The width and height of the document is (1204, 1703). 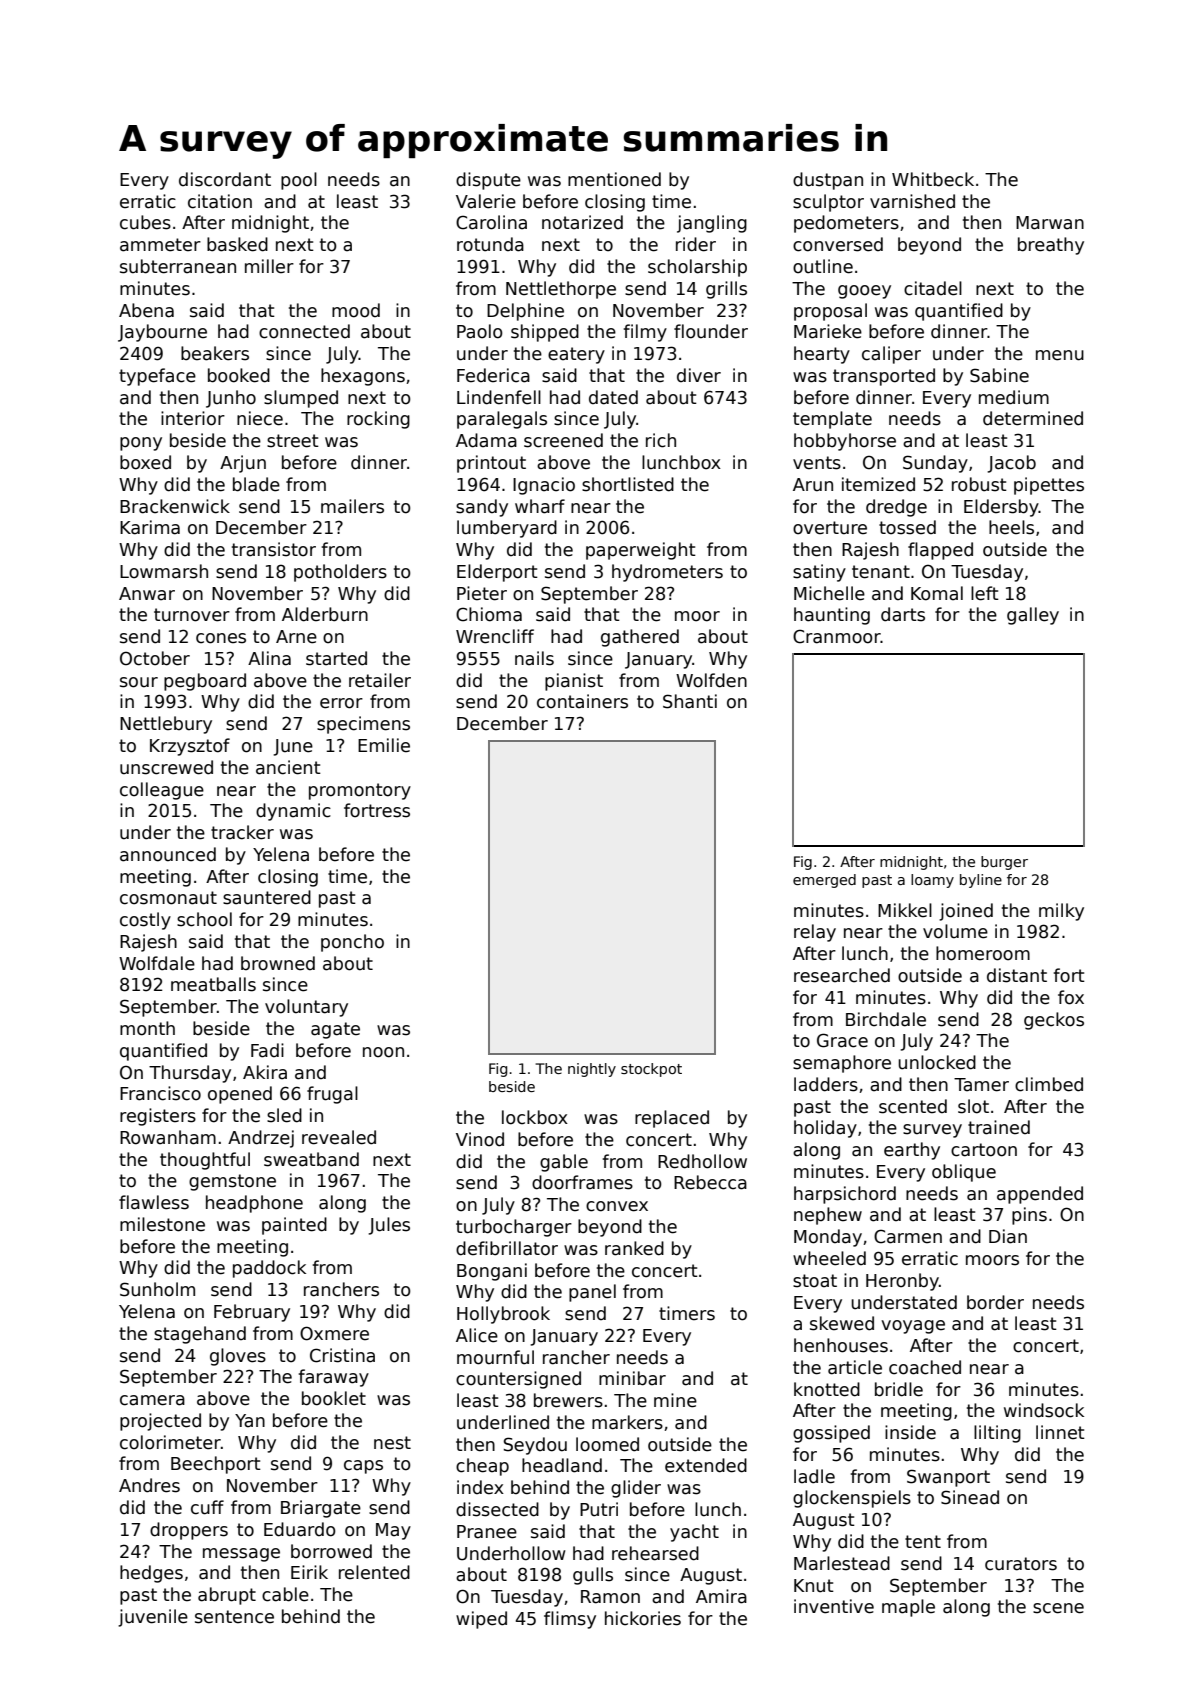 I want to click on hydrometers, so click(x=667, y=573).
